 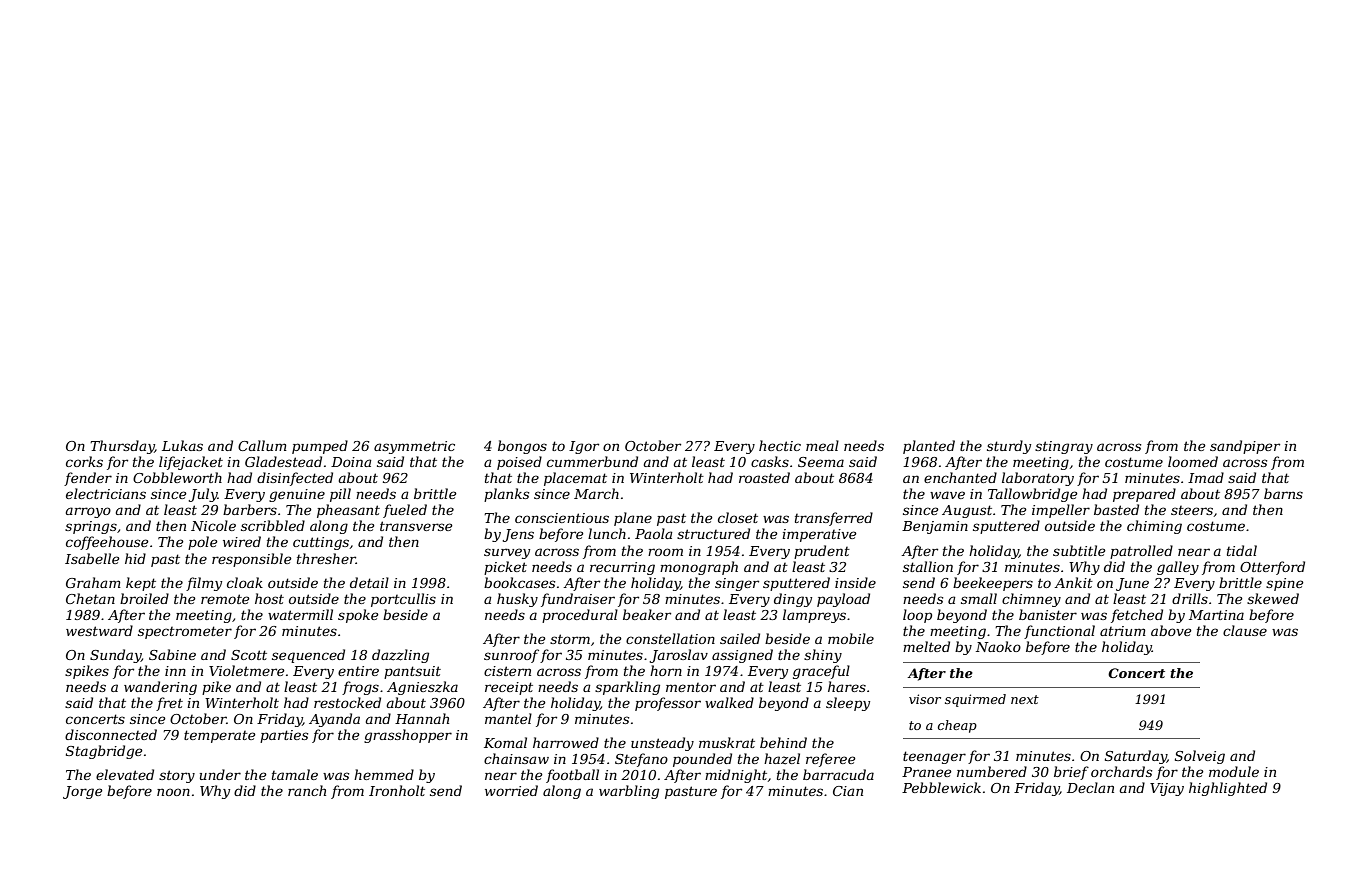 I want to click on banister, so click(x=1048, y=614).
